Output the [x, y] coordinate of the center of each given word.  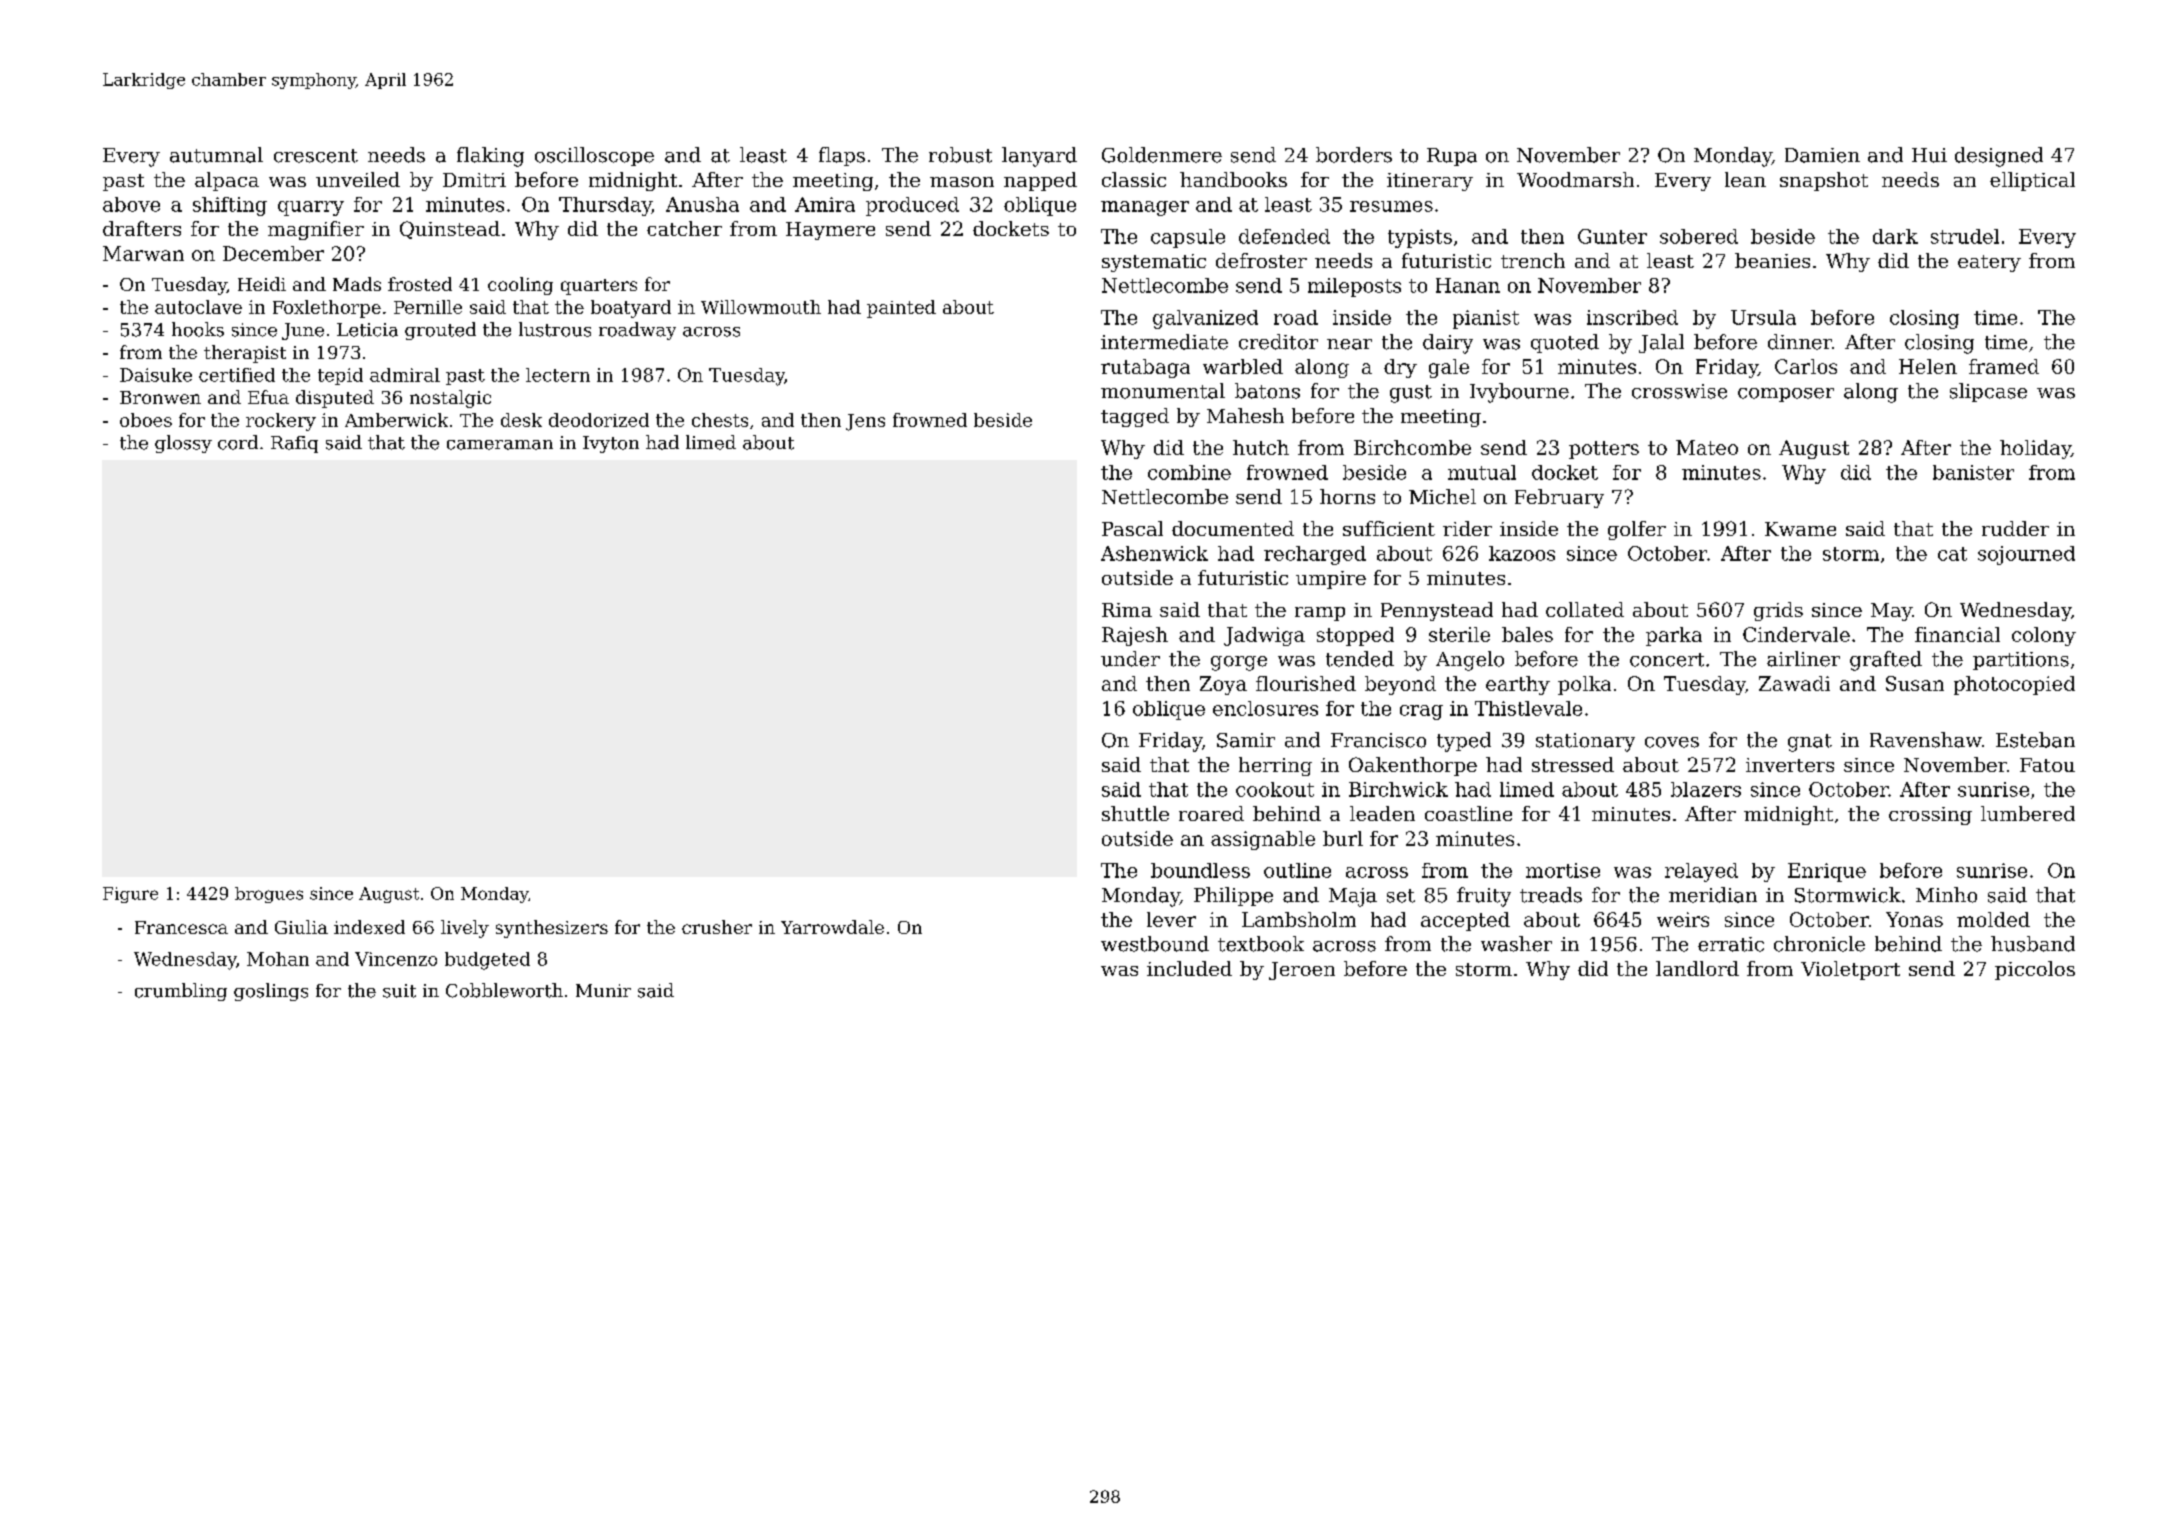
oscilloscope [594, 156]
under [1130, 659]
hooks [198, 329]
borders [1354, 155]
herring [1275, 766]
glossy [183, 444]
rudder [2015, 528]
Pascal [1132, 528]
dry [1400, 368]
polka [1584, 685]
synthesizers [552, 929]
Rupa [1452, 157]
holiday [2035, 449]
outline [1297, 870]
